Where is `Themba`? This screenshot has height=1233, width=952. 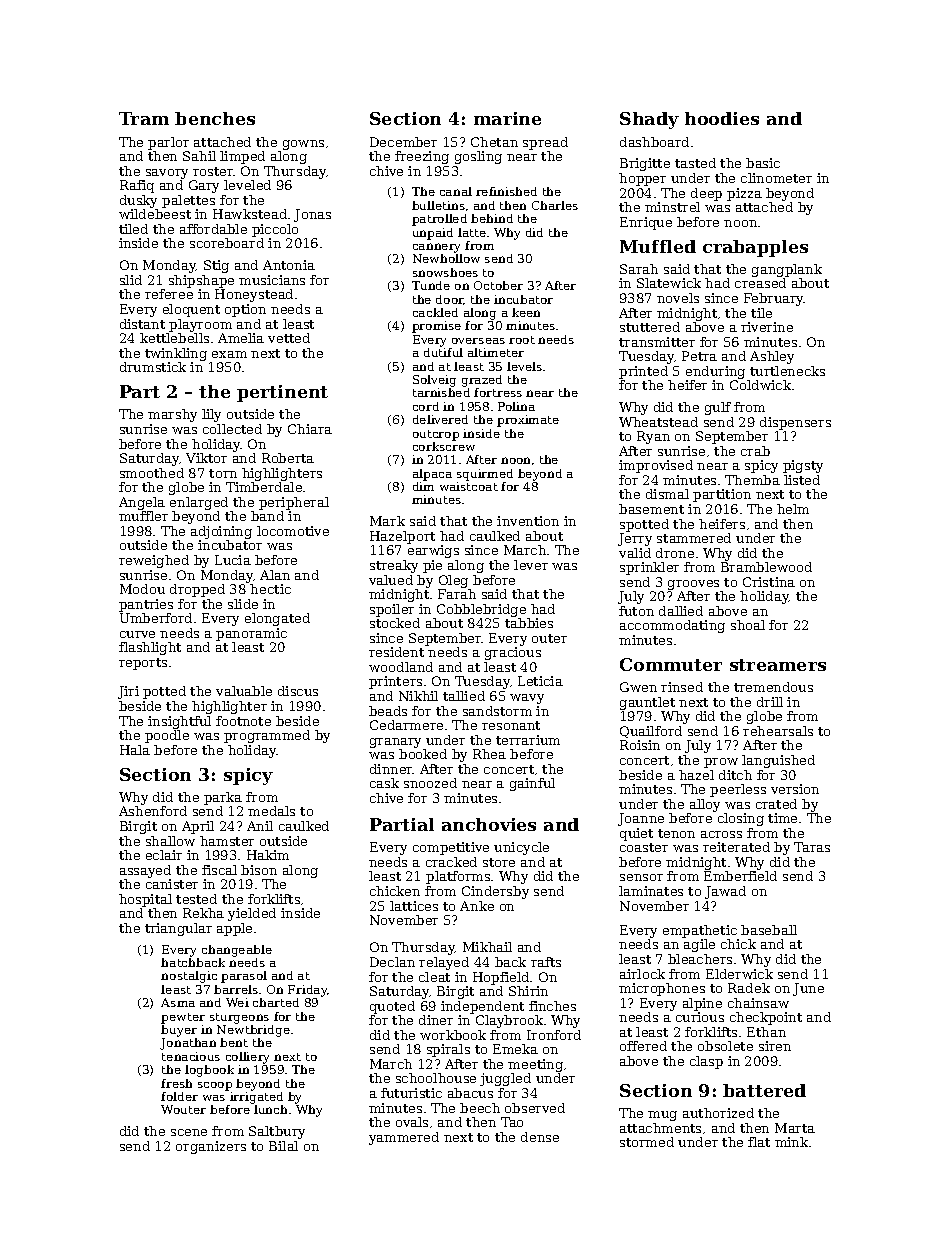 Themba is located at coordinates (752, 480).
